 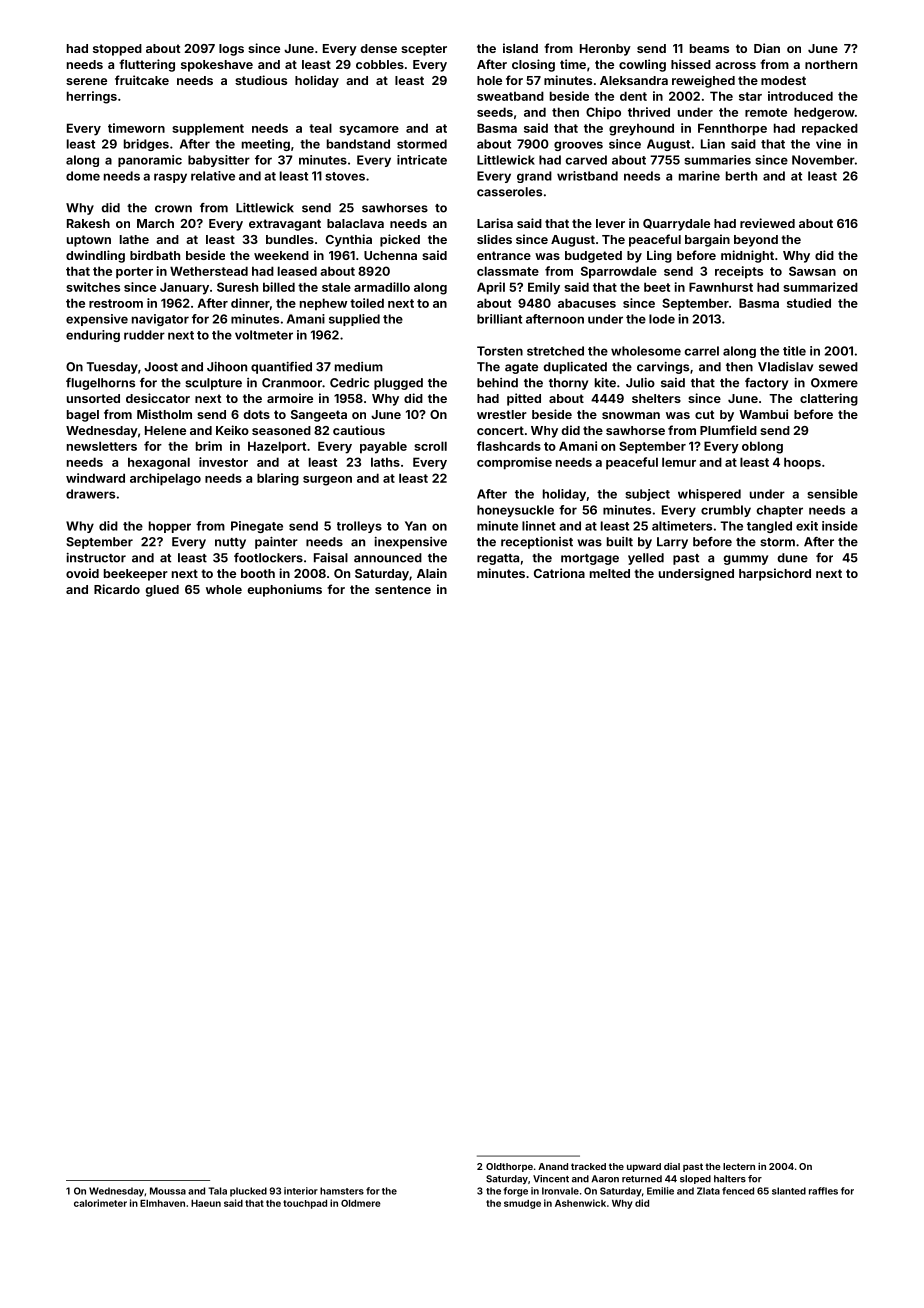 I want to click on reweighed, so click(x=703, y=81).
